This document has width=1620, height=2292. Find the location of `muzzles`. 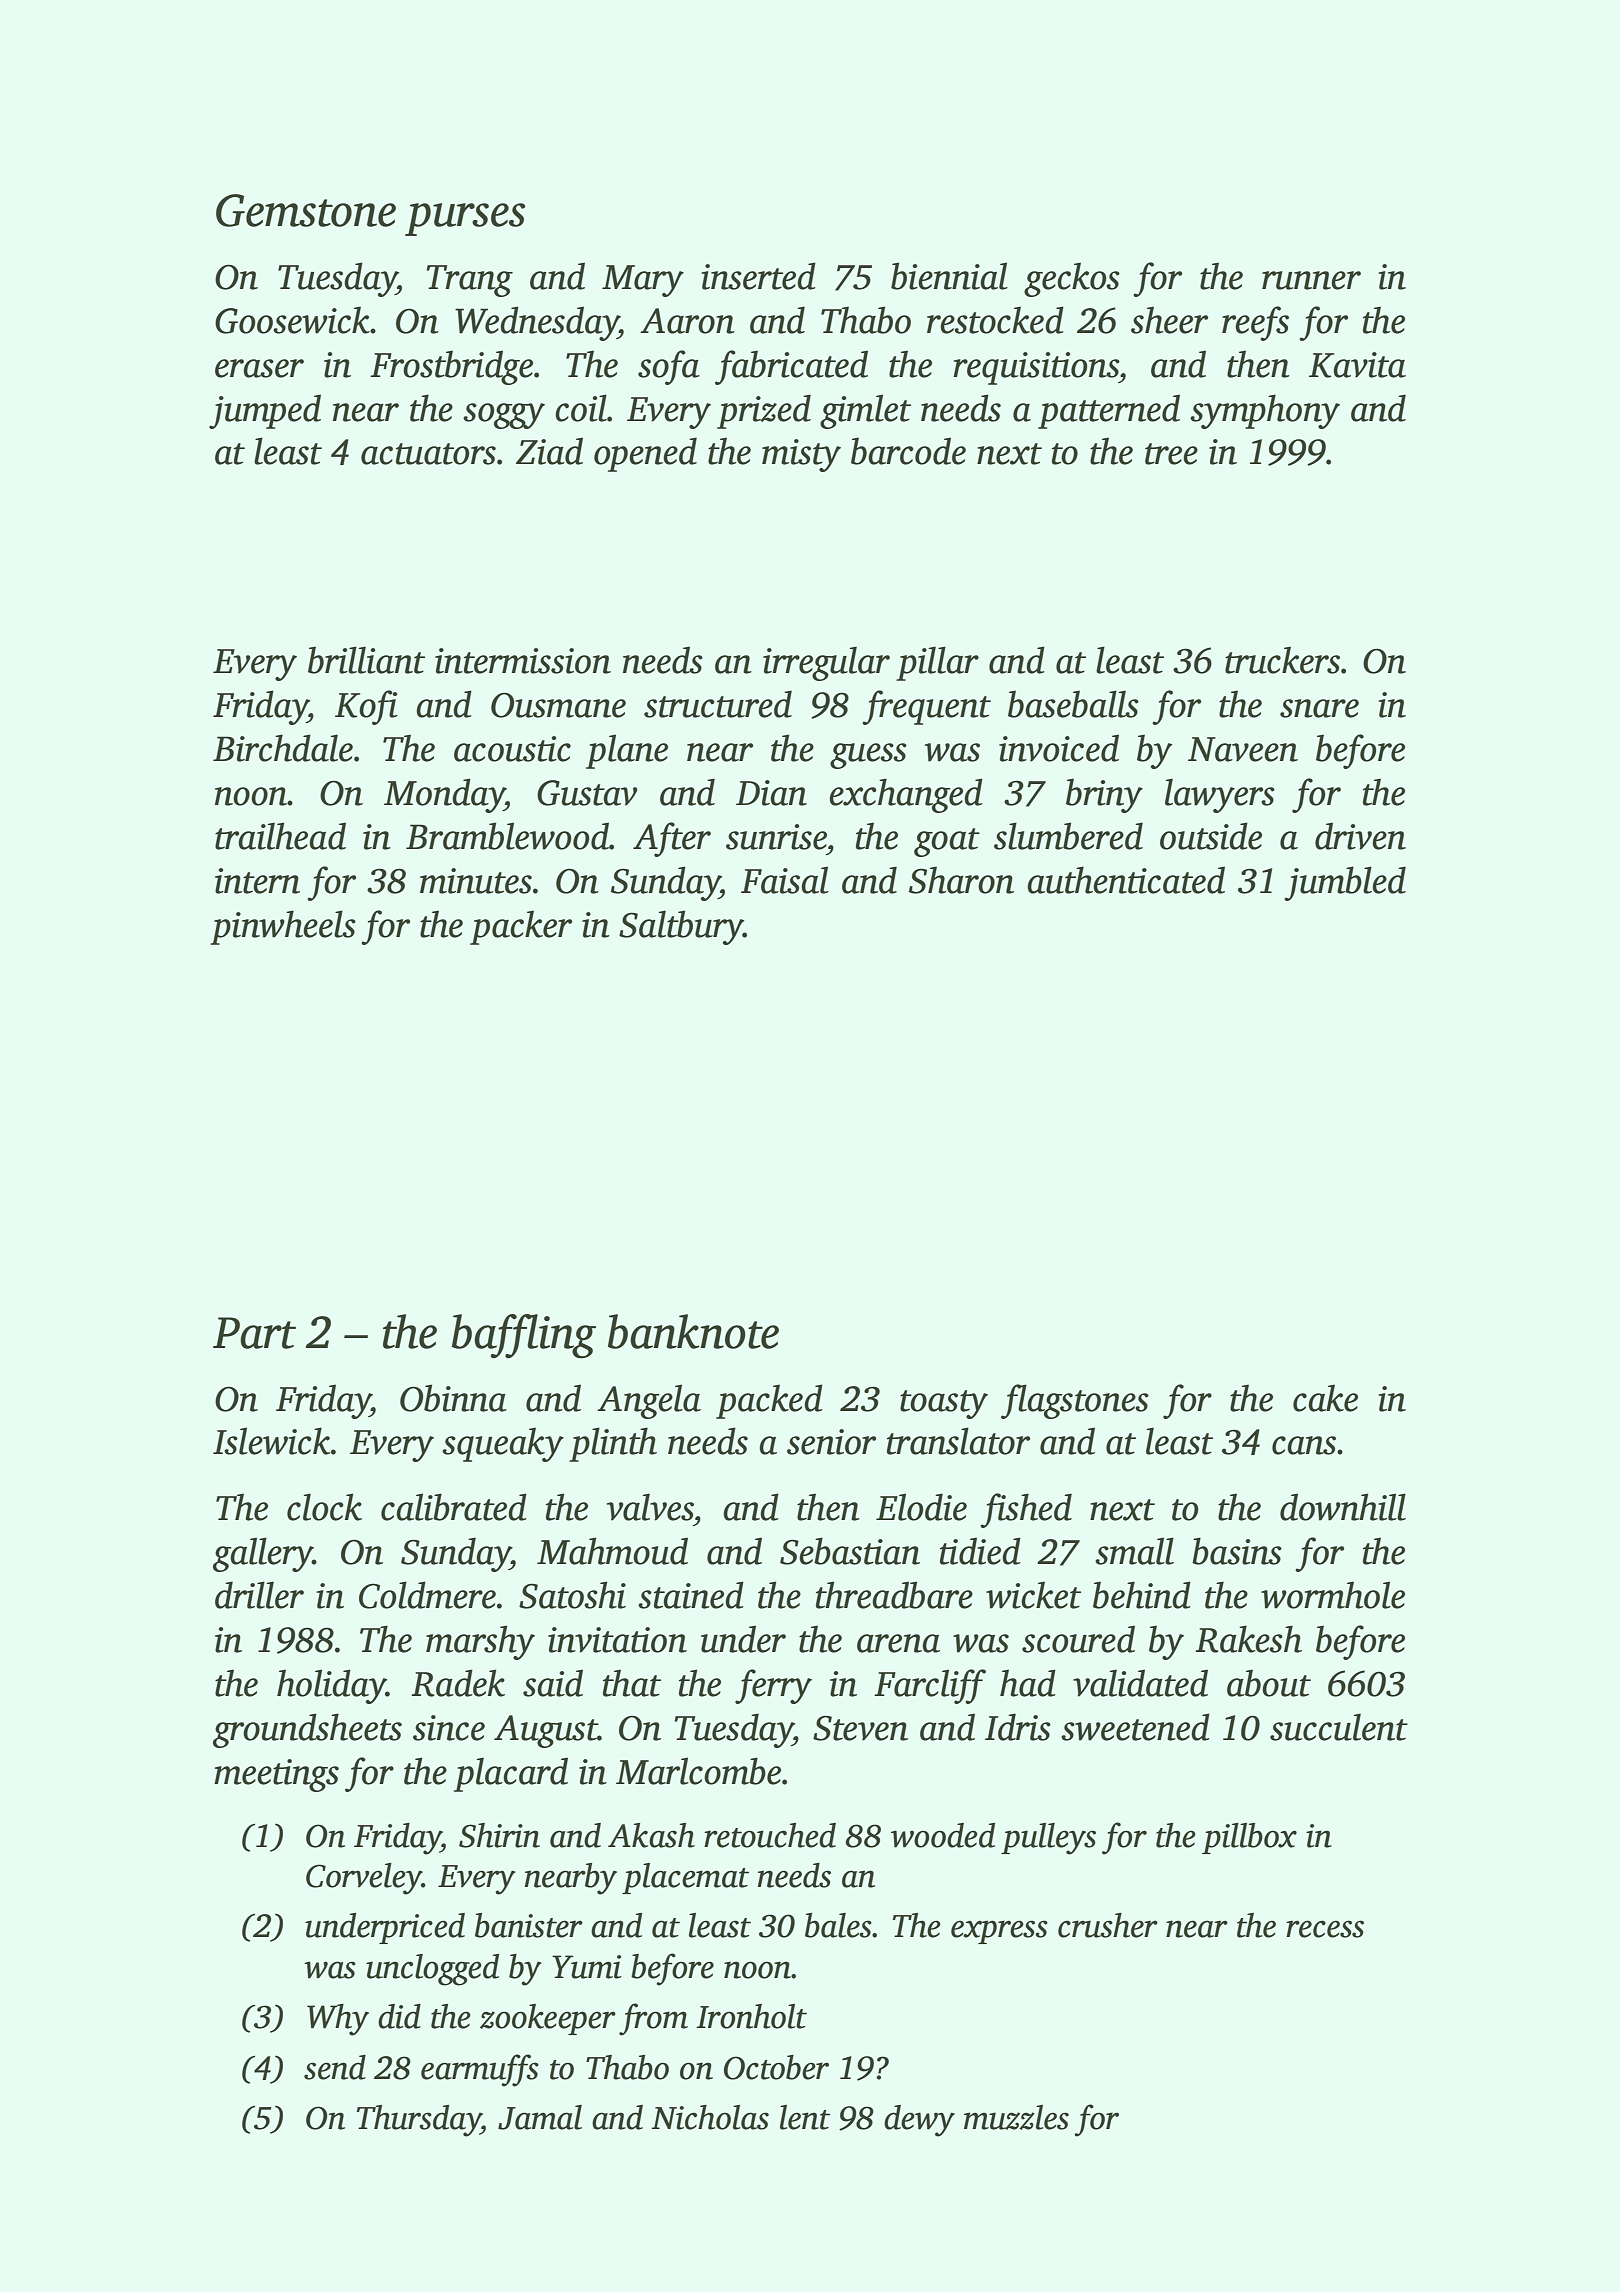

muzzles is located at coordinates (1016, 2117).
